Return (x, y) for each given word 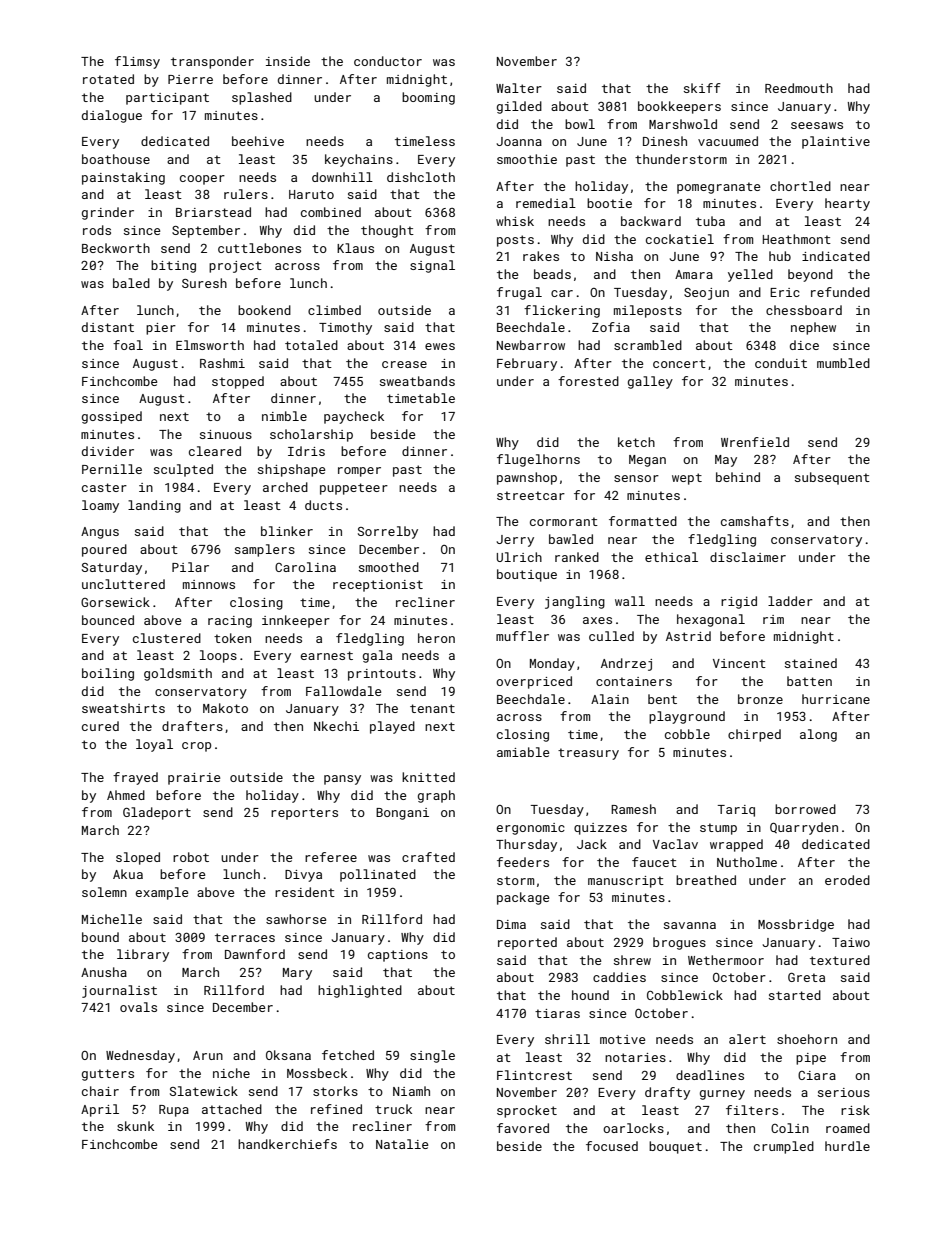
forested (588, 381)
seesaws (817, 125)
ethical (671, 557)
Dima (511, 924)
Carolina (305, 567)
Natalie (402, 1144)
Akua (128, 874)
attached (232, 1109)
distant (108, 327)
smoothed (389, 567)
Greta (806, 977)
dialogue (112, 116)
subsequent (832, 478)
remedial (546, 203)
